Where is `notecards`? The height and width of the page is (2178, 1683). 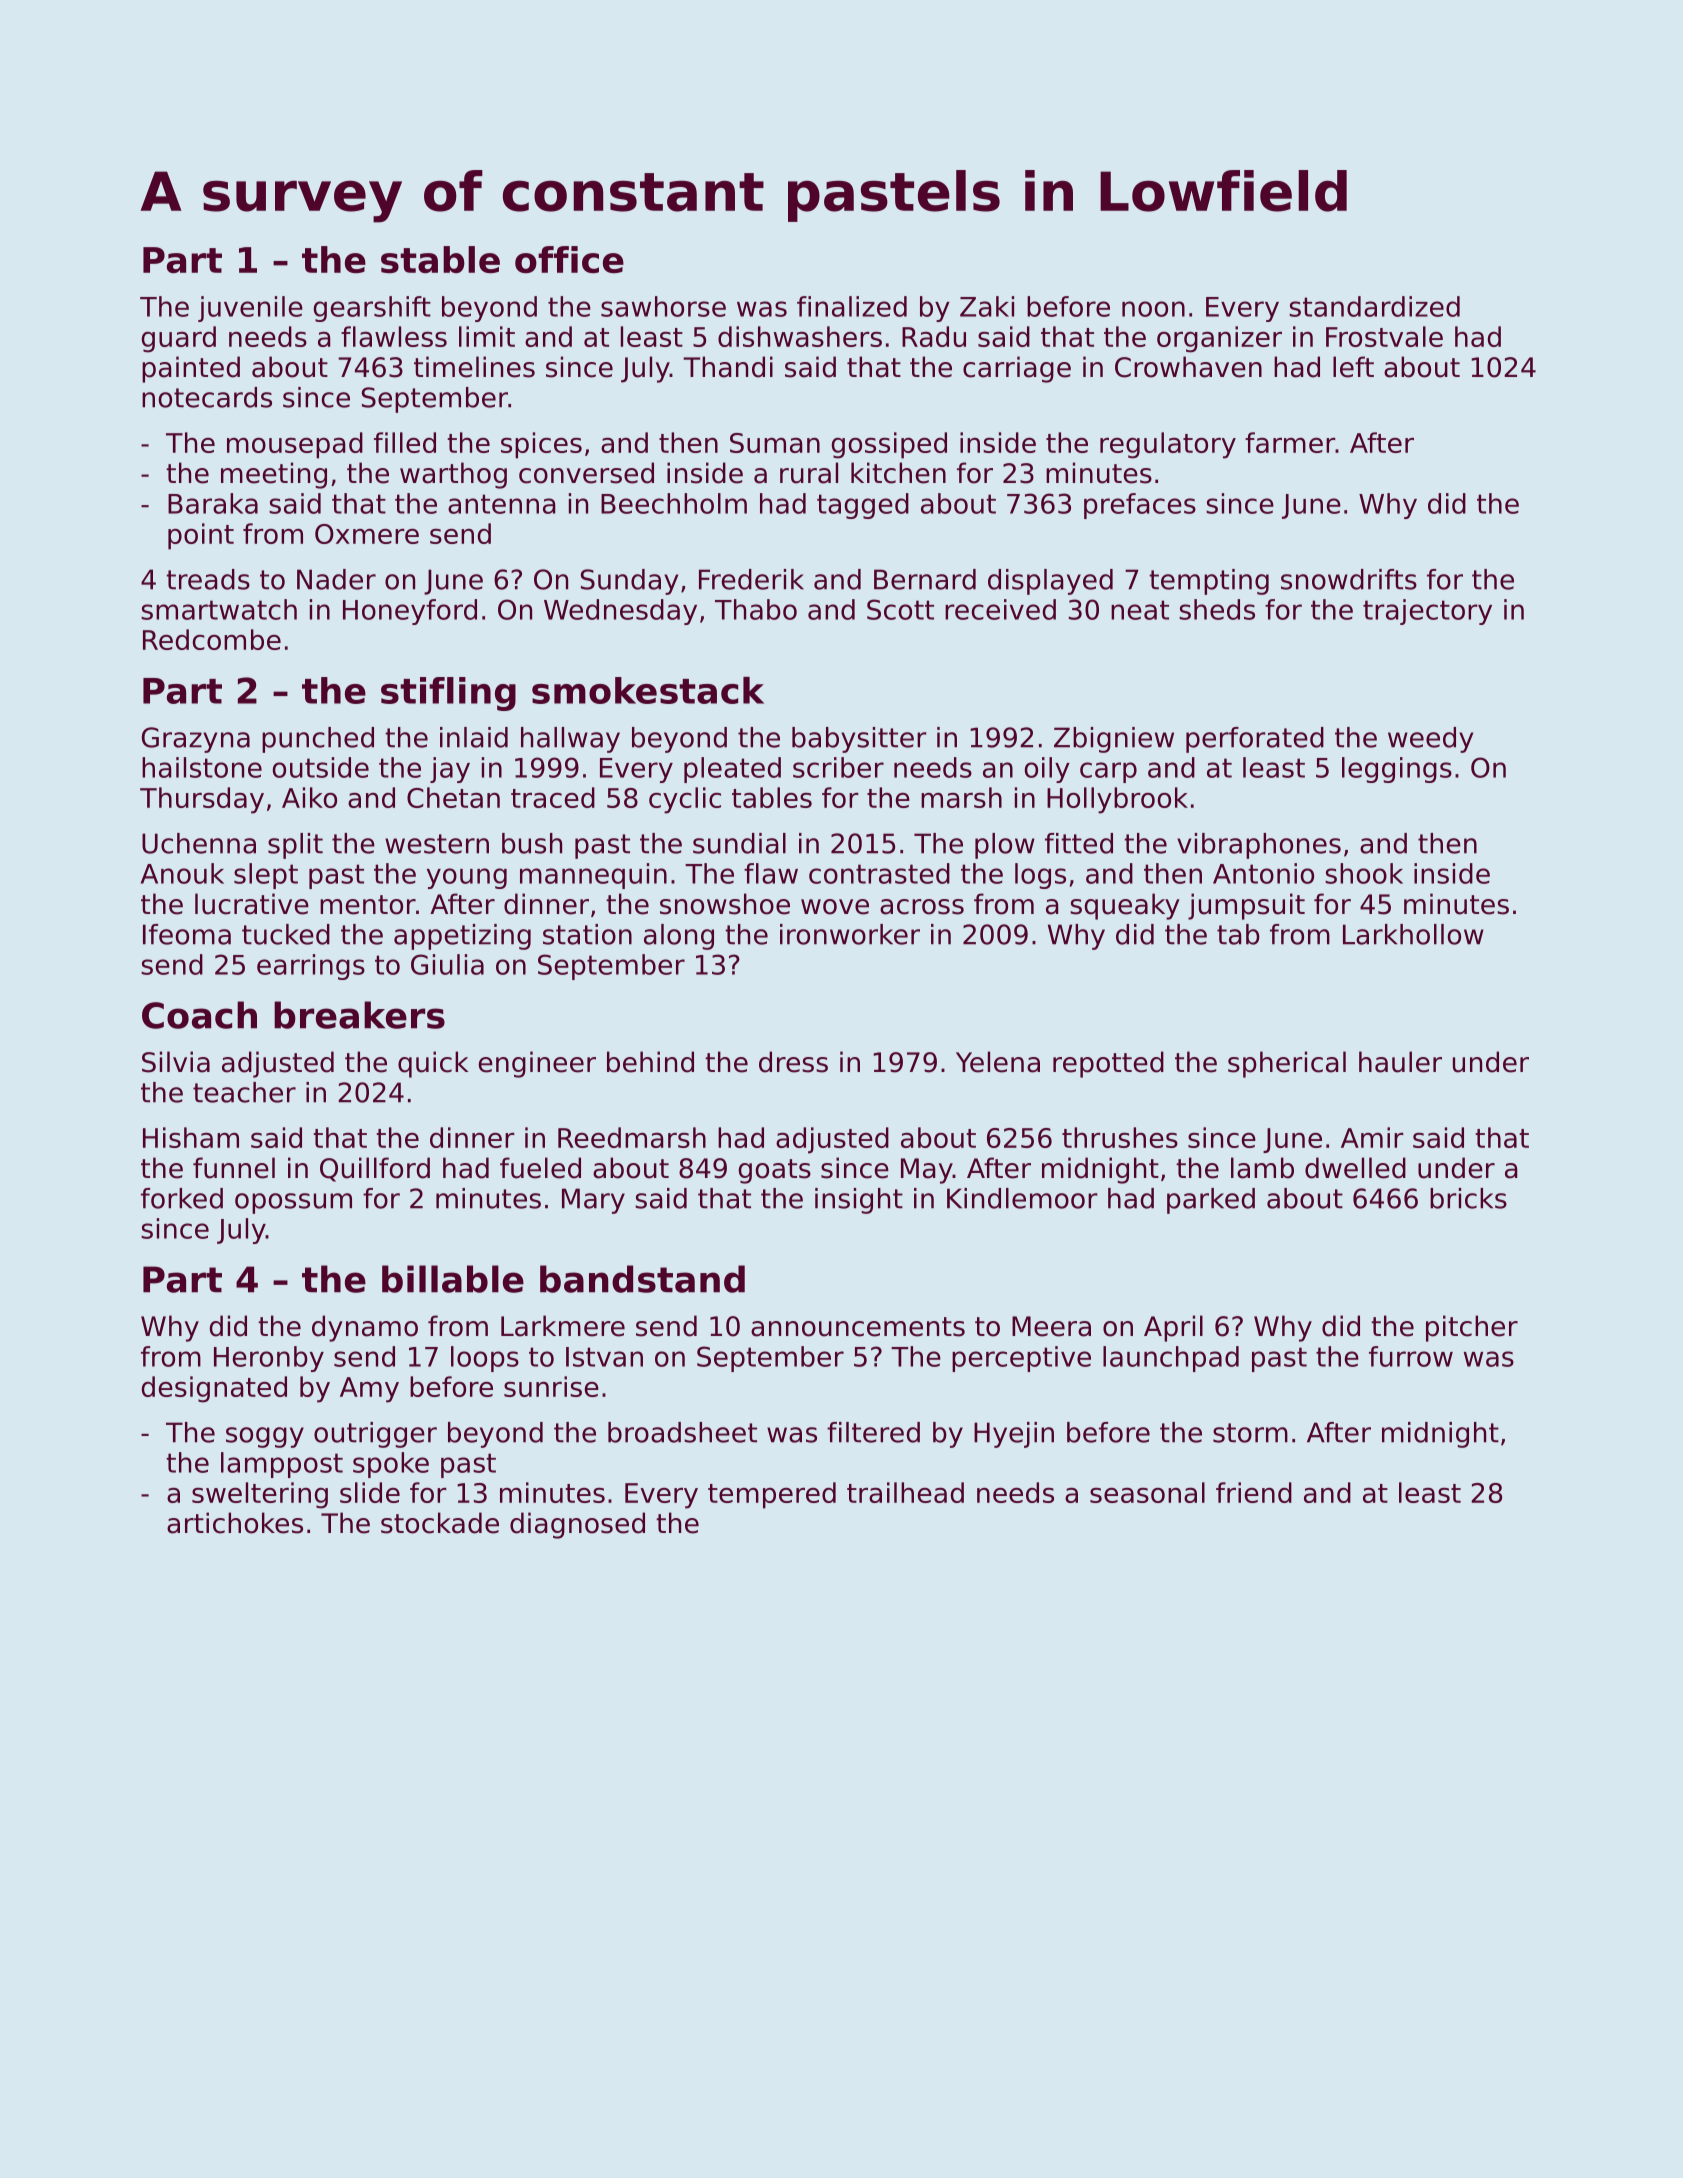 notecards is located at coordinates (207, 397).
